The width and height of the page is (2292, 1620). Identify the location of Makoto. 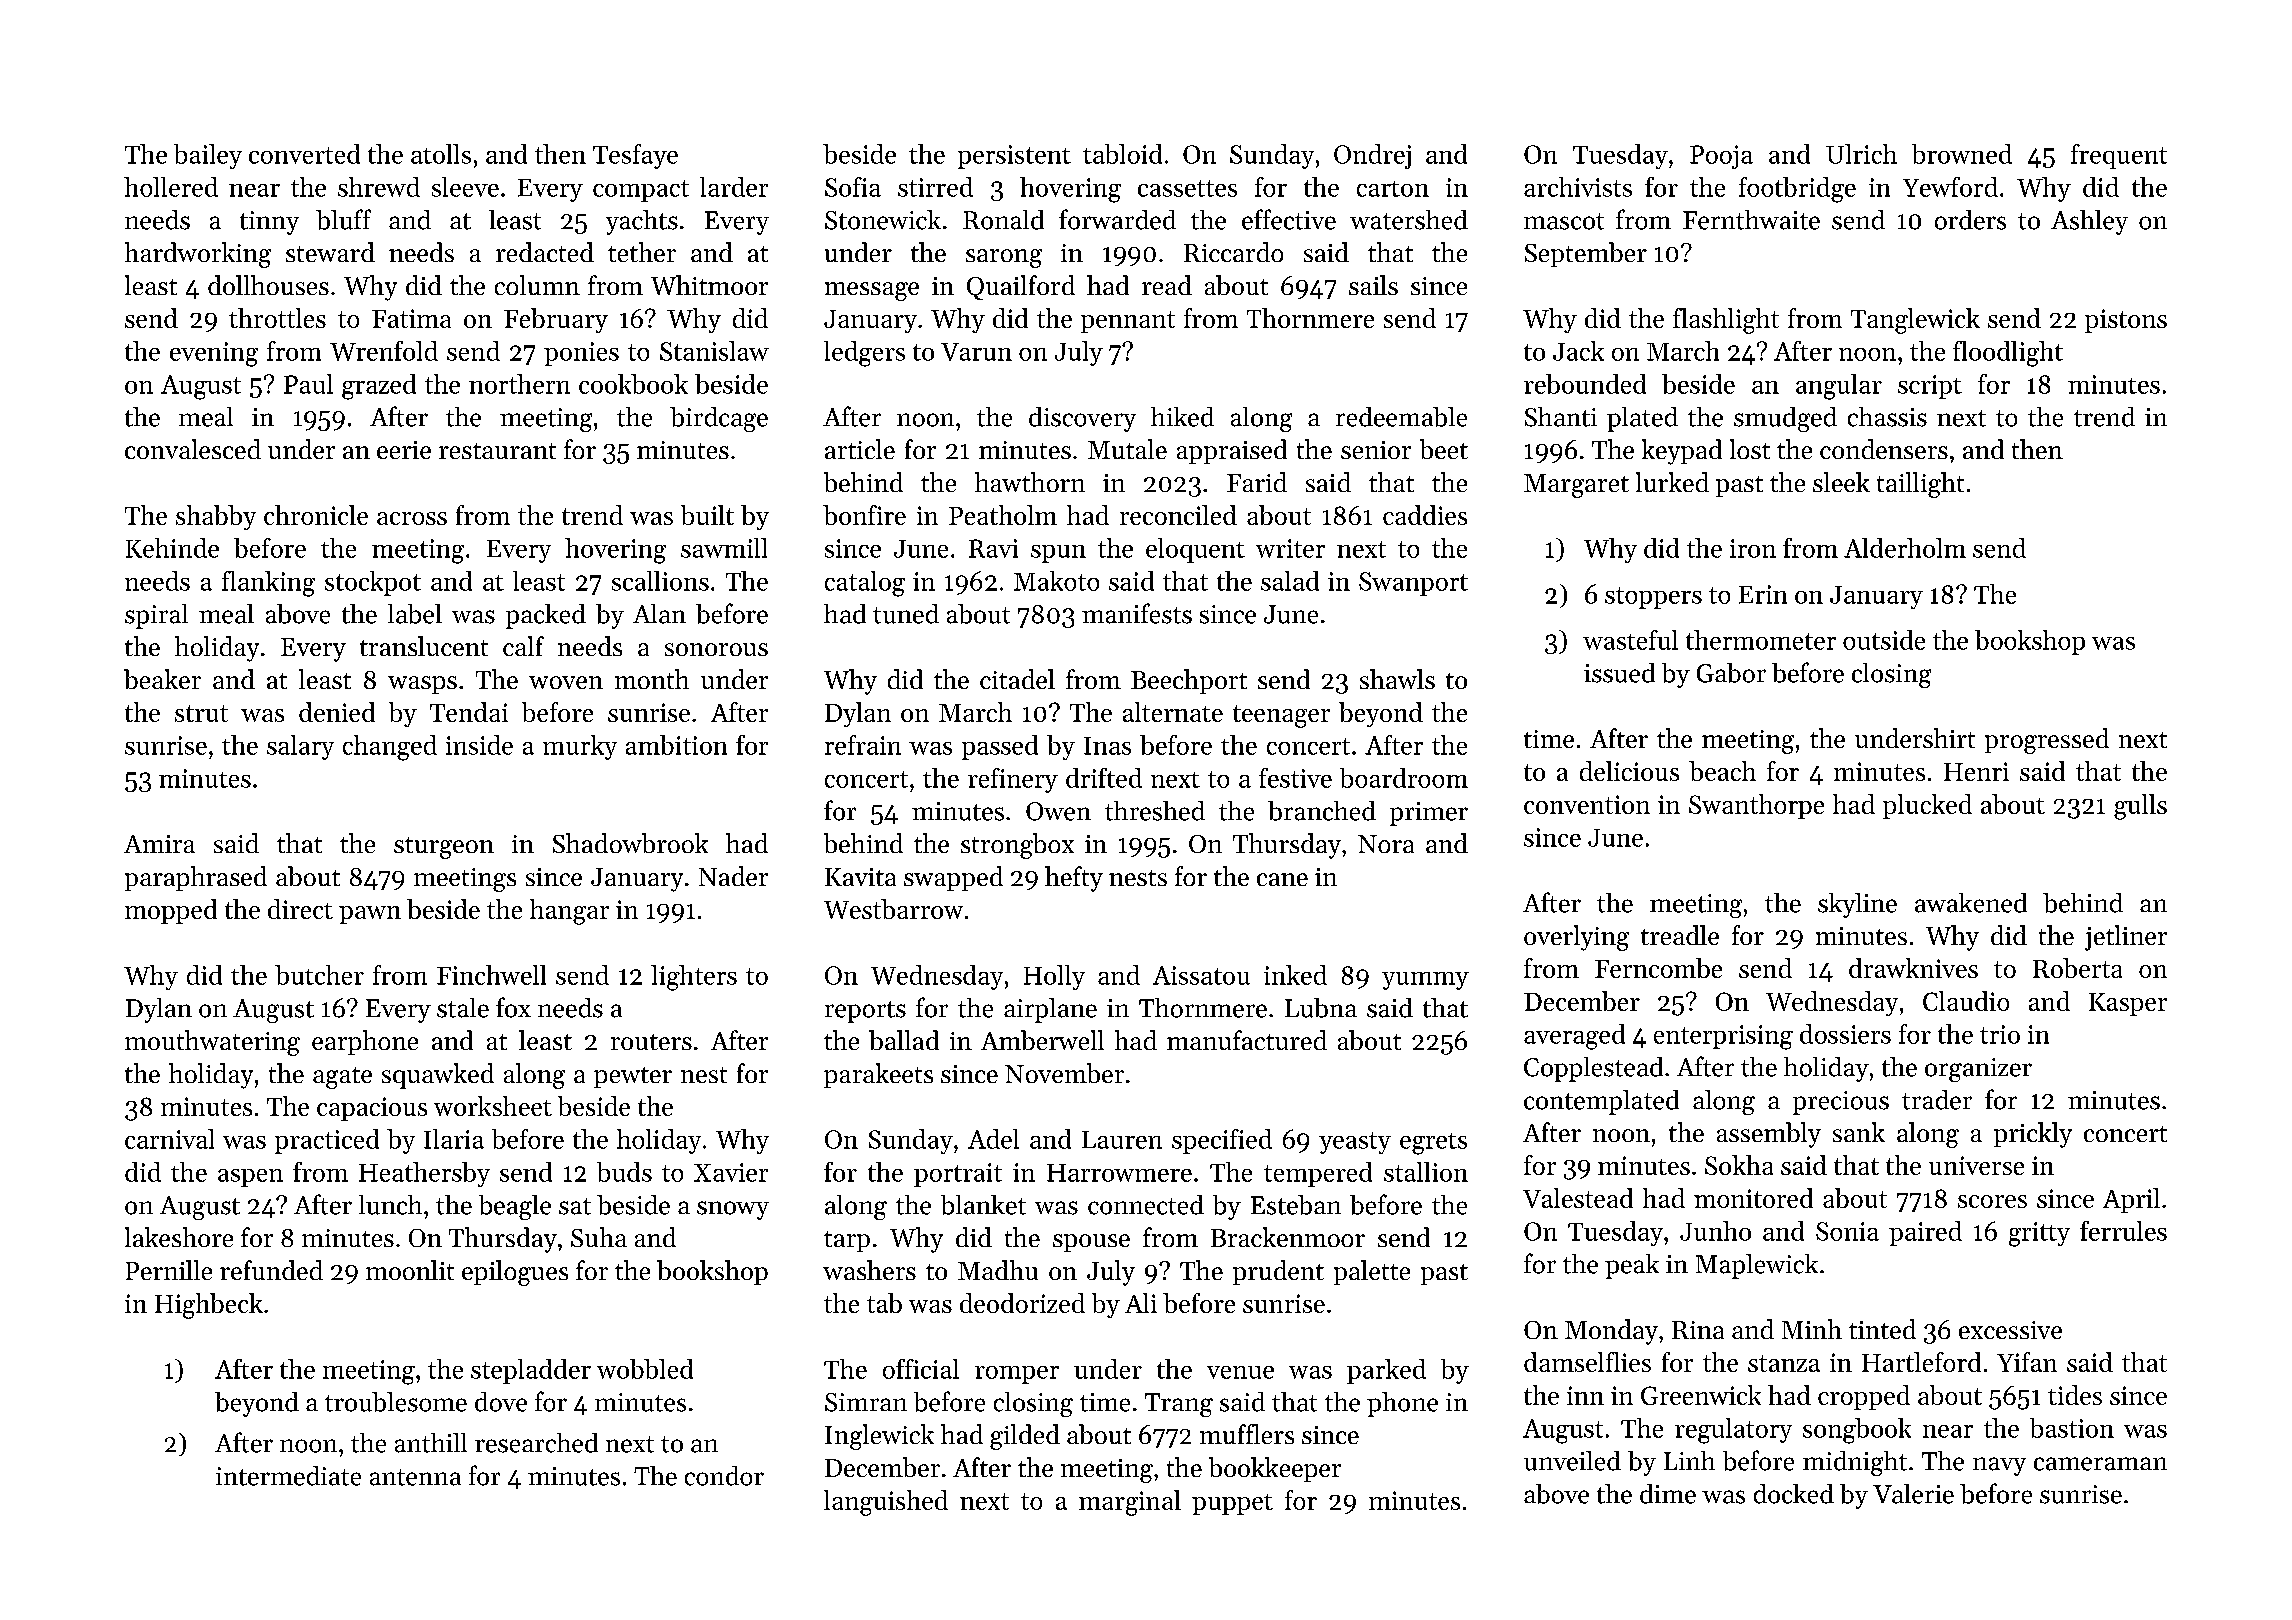
(1056, 581).
